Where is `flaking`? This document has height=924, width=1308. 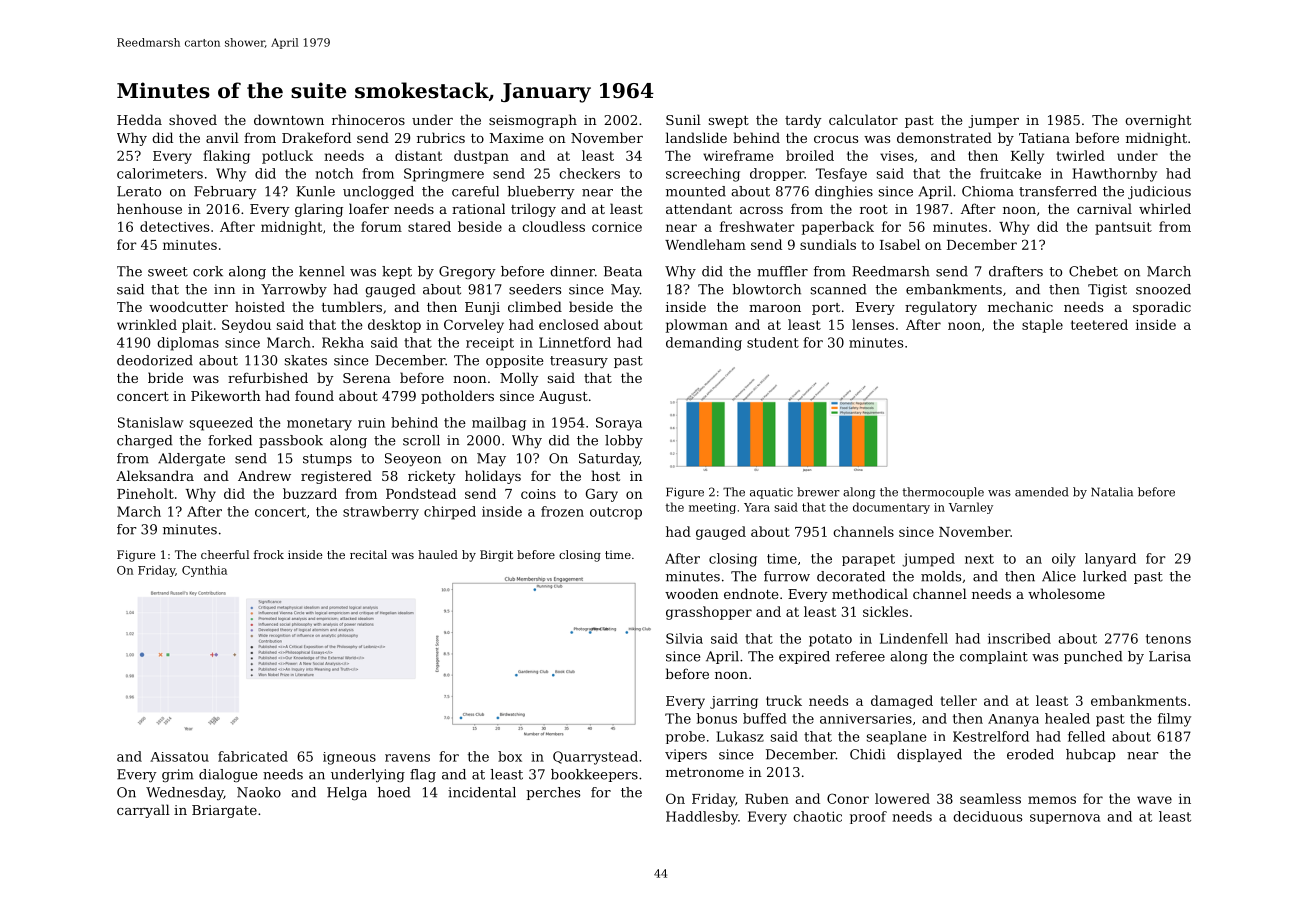
flaking is located at coordinates (226, 157).
